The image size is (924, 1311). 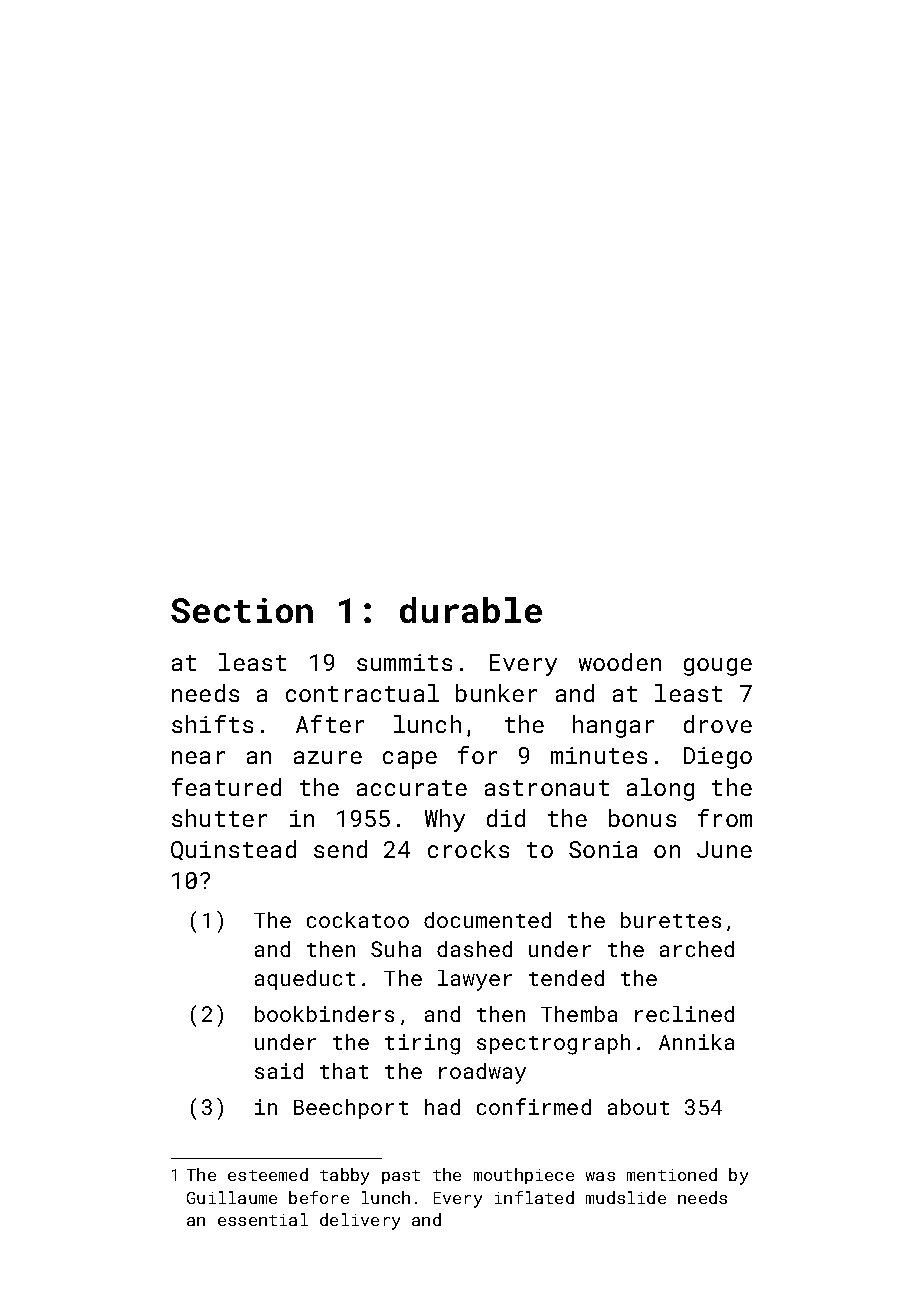 I want to click on Quinstead, so click(x=233, y=850).
